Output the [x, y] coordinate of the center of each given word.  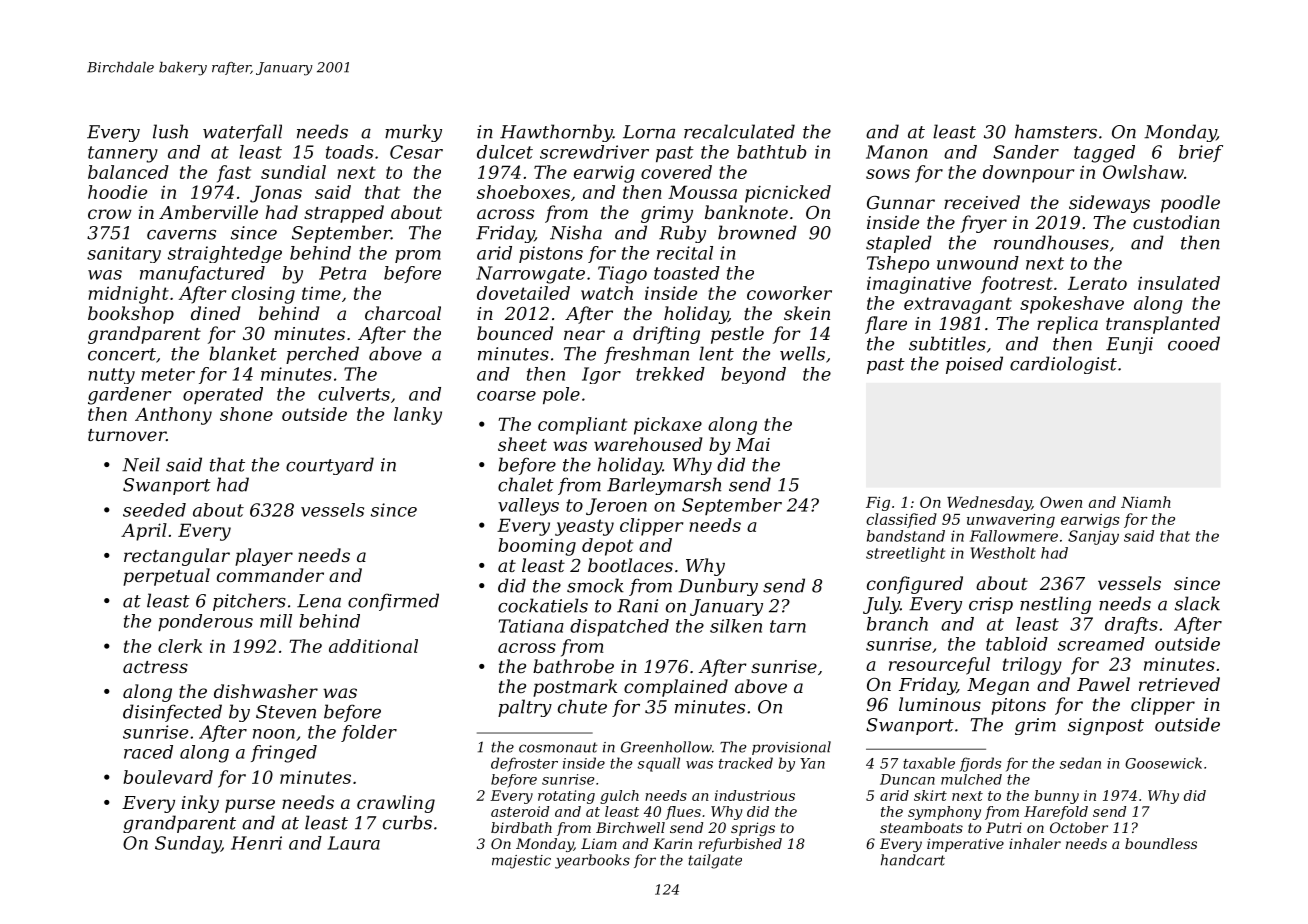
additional [373, 646]
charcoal [403, 313]
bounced [515, 333]
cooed [1194, 343]
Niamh [1146, 502]
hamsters [1056, 131]
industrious [755, 795]
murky [413, 133]
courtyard [330, 466]
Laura [354, 843]
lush [170, 131]
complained [676, 688]
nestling [1055, 605]
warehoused [648, 444]
